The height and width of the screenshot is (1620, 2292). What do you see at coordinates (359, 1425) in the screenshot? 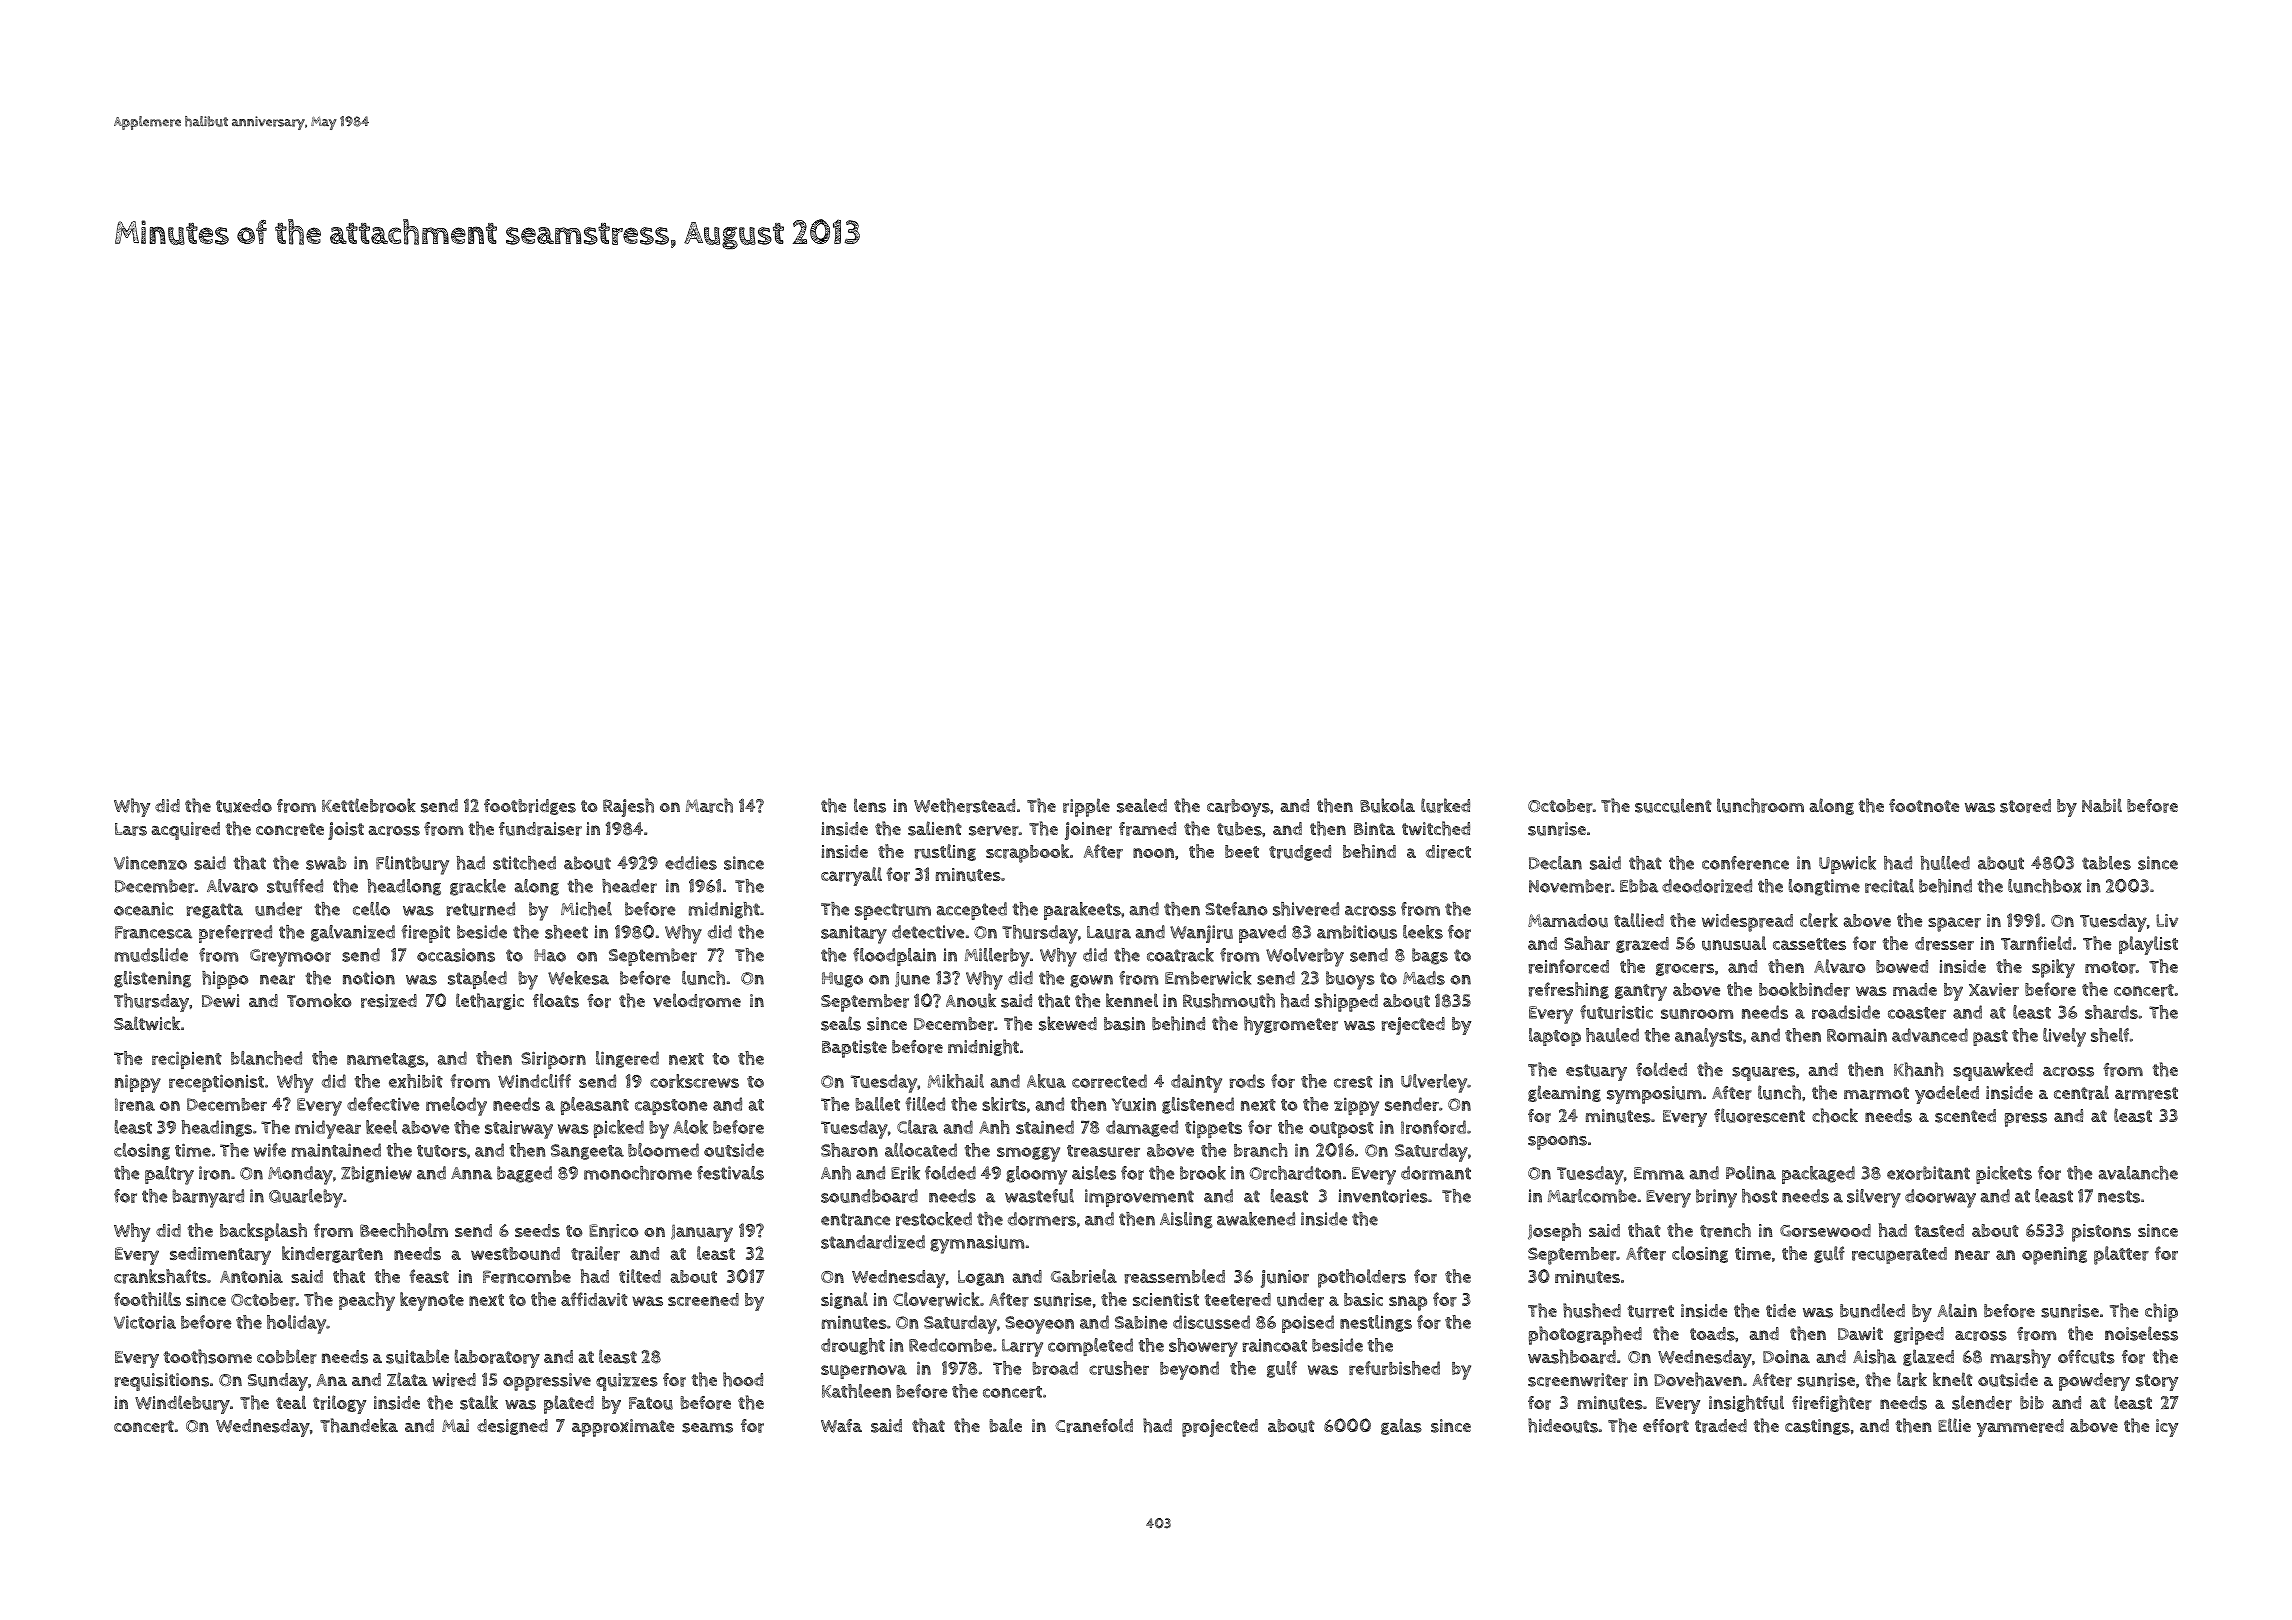
I see `Thandeka` at bounding box center [359, 1425].
